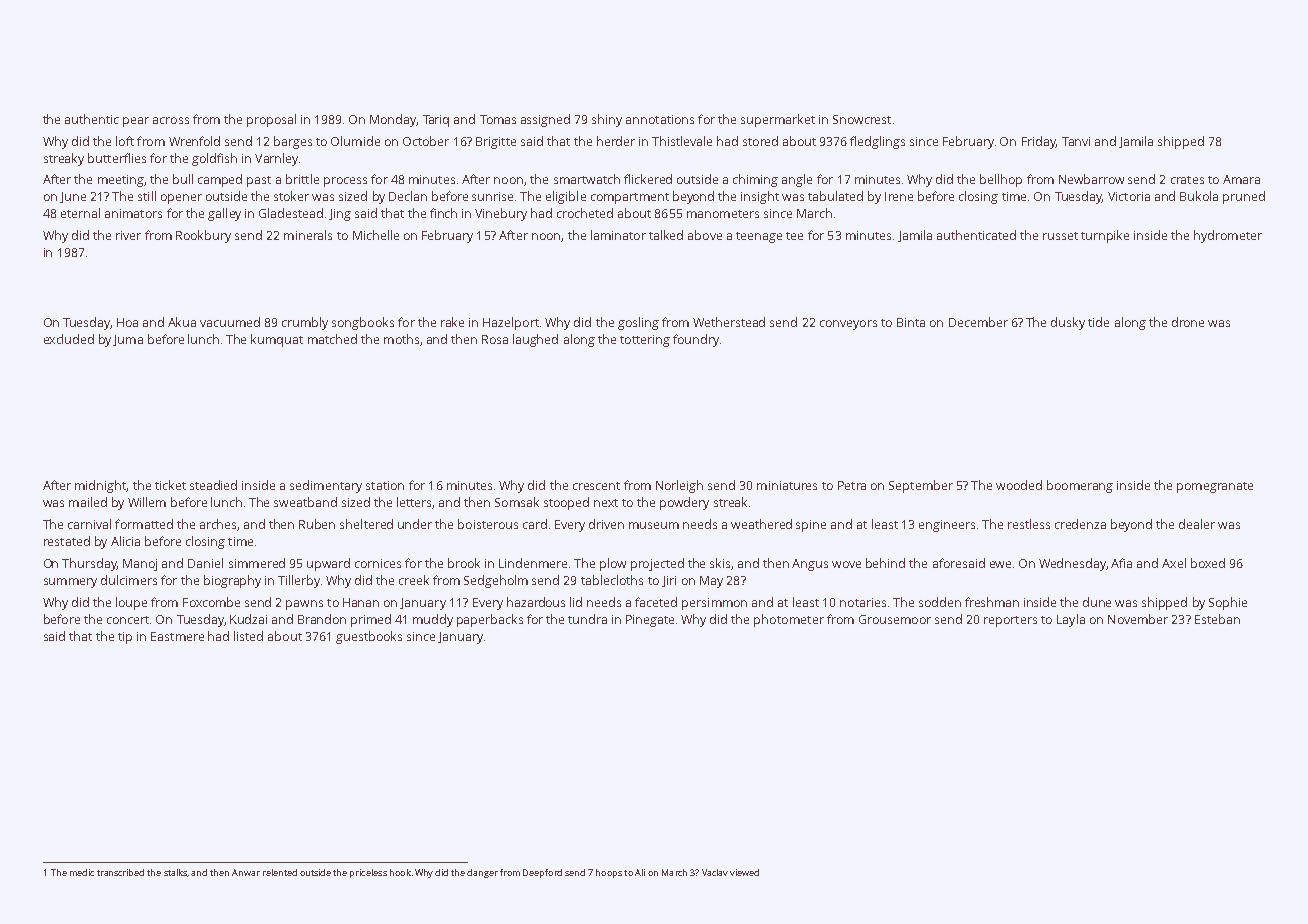 This page has width=1308, height=924. I want to click on boxed, so click(1208, 563).
